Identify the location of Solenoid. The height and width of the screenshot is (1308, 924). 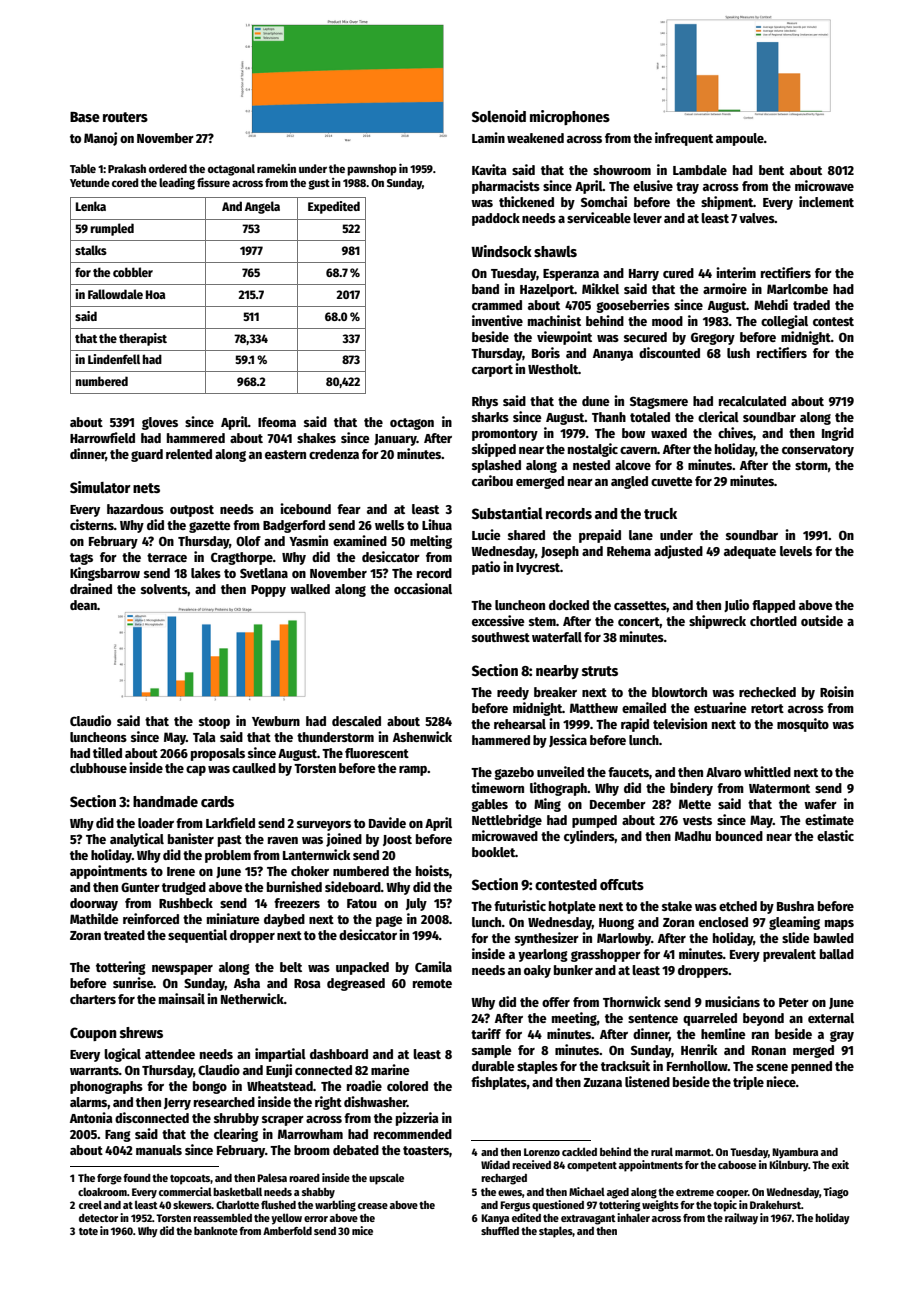
(499, 116).
